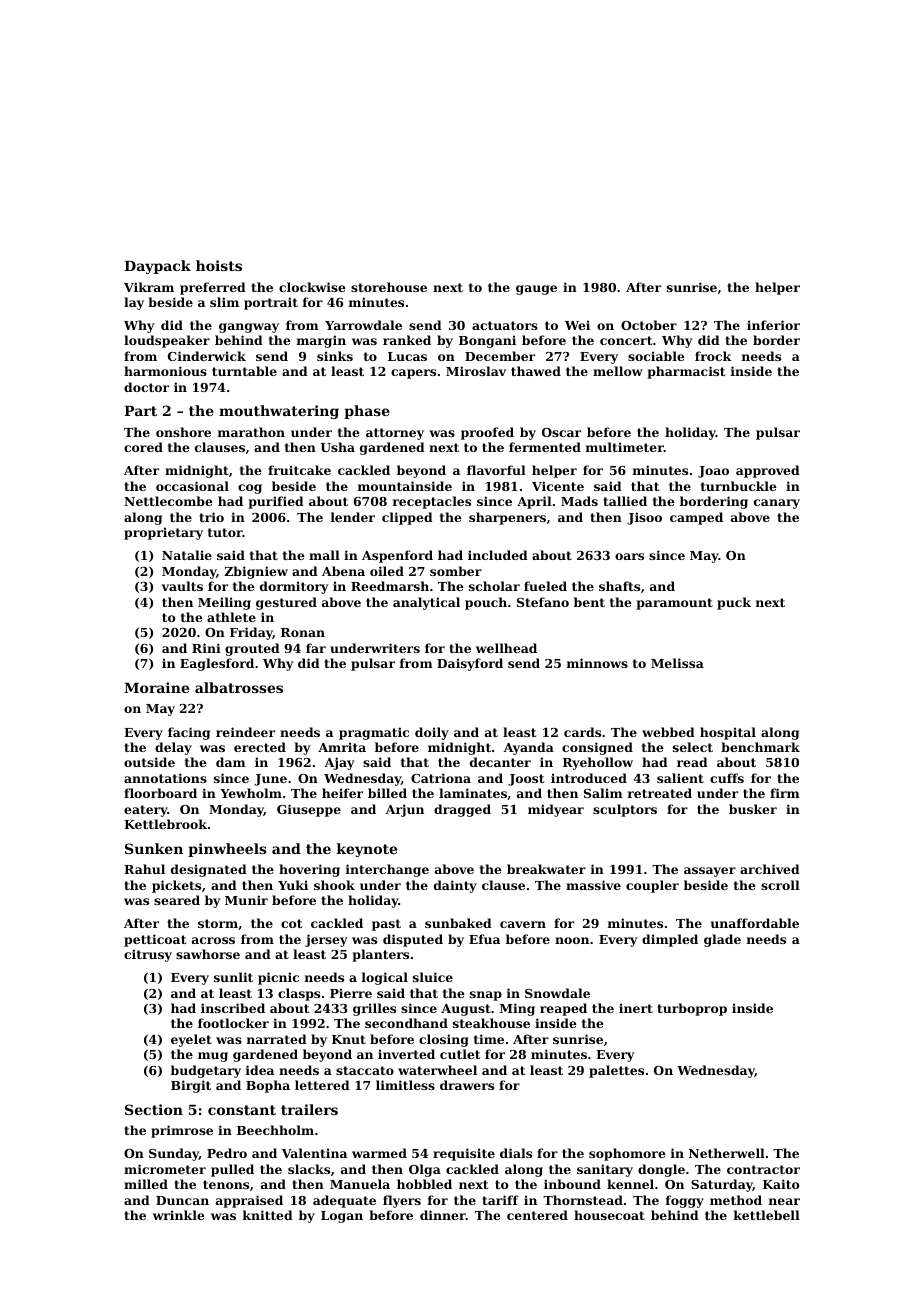 Image resolution: width=924 pixels, height=1308 pixels. Describe the element at coordinates (537, 1215) in the page. I see `centered` at that location.
